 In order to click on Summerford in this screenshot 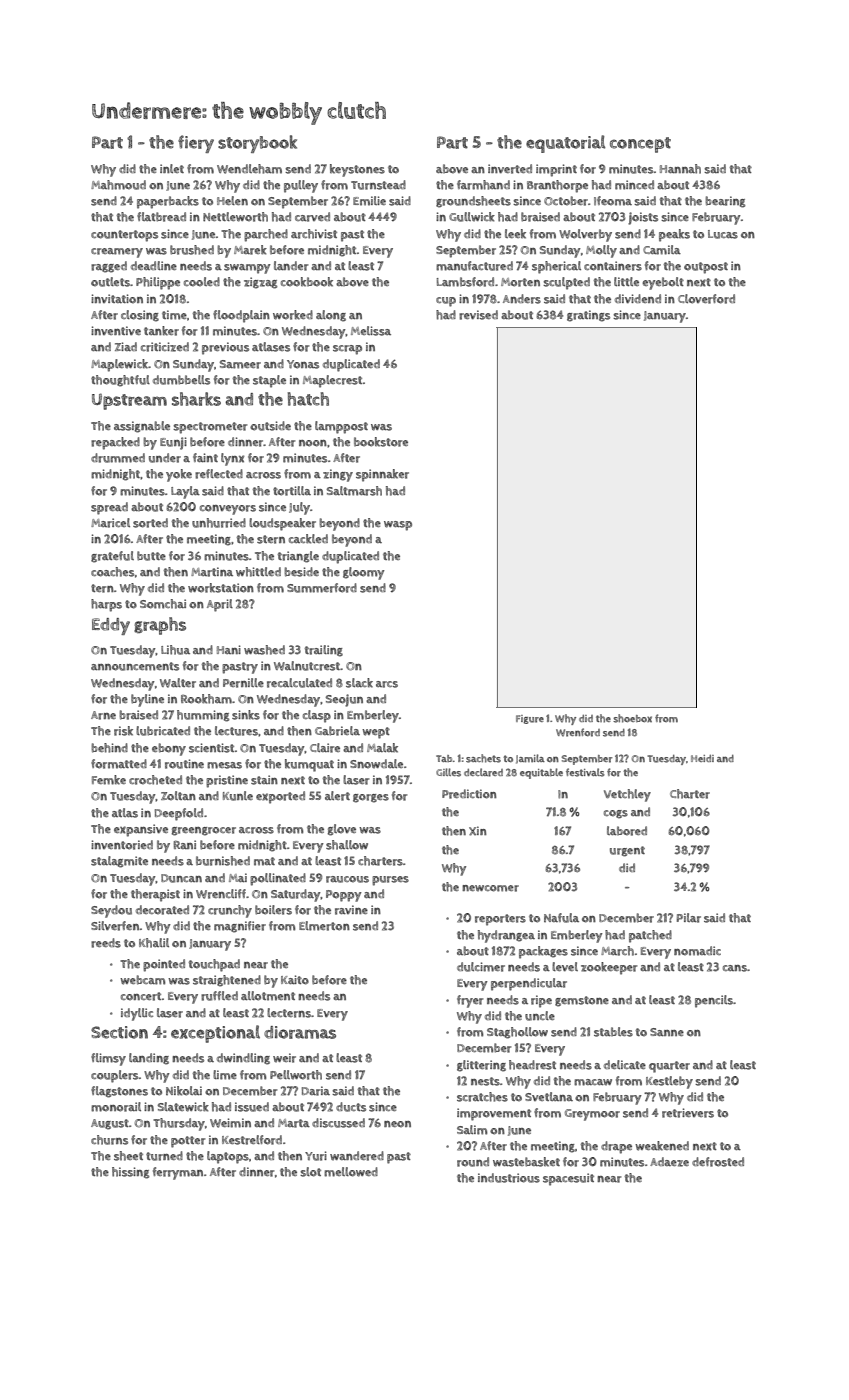, I will do `click(322, 588)`.
